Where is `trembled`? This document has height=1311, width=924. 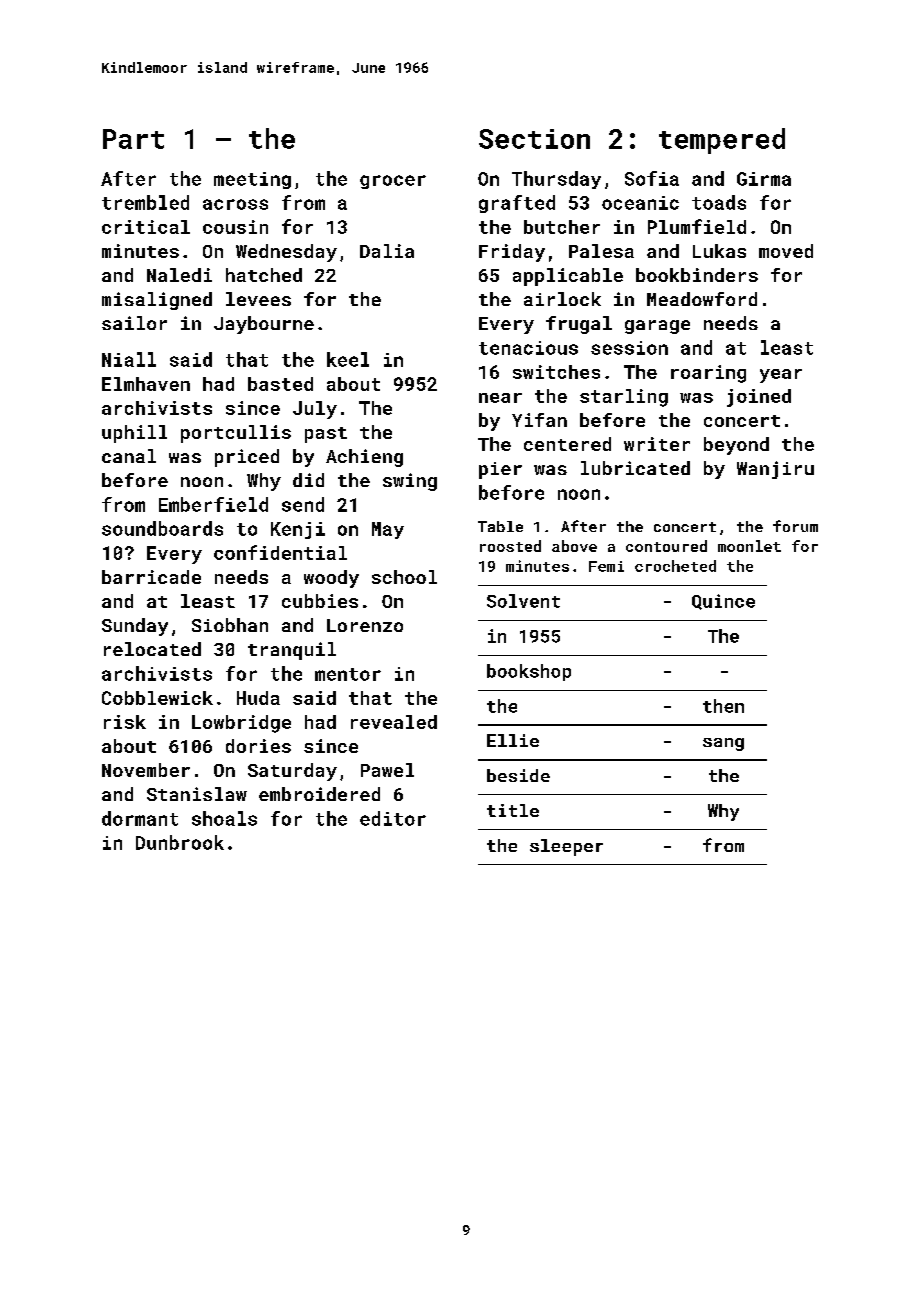
trembled is located at coordinates (145, 202).
